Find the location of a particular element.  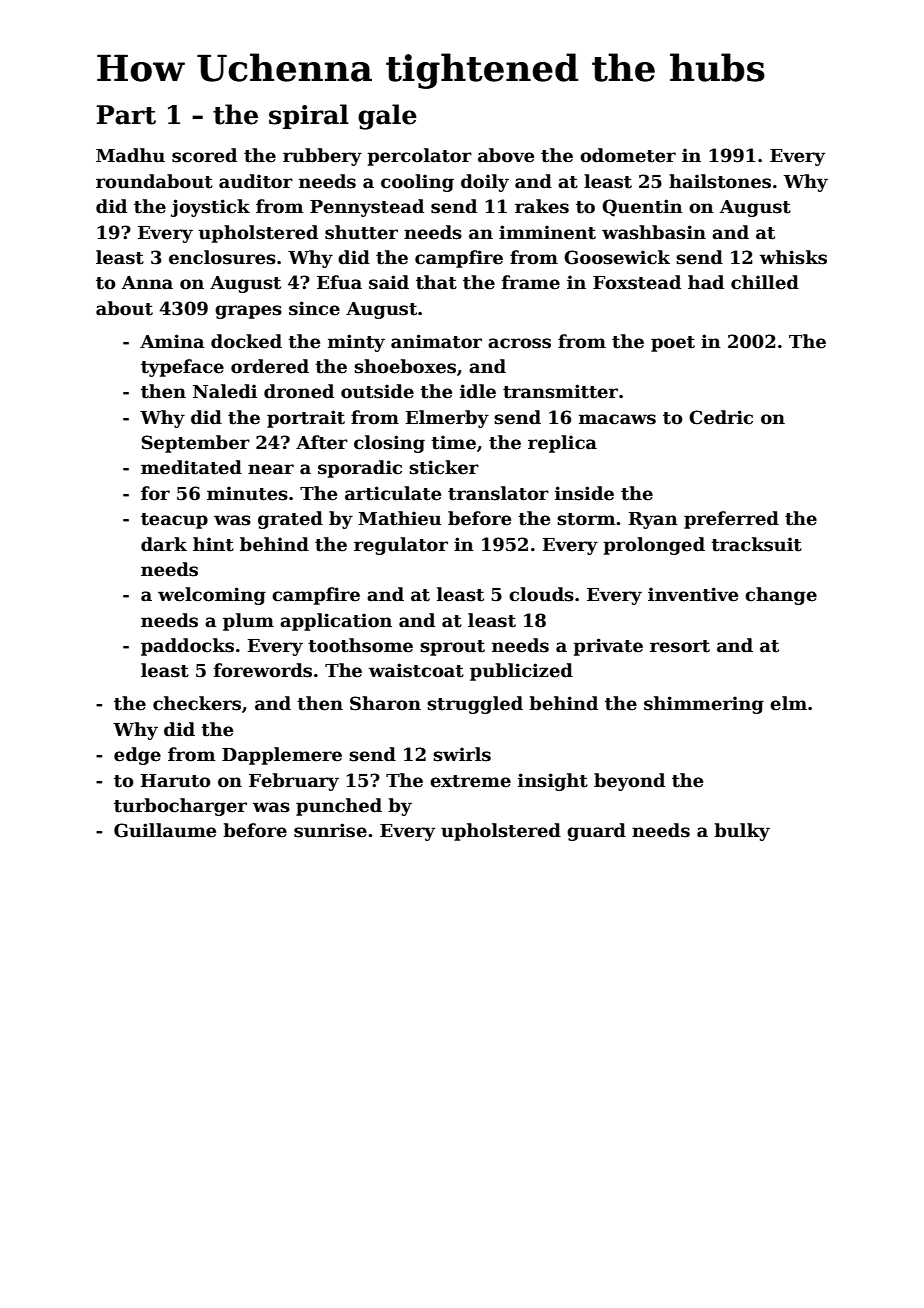

odometer is located at coordinates (628, 155).
